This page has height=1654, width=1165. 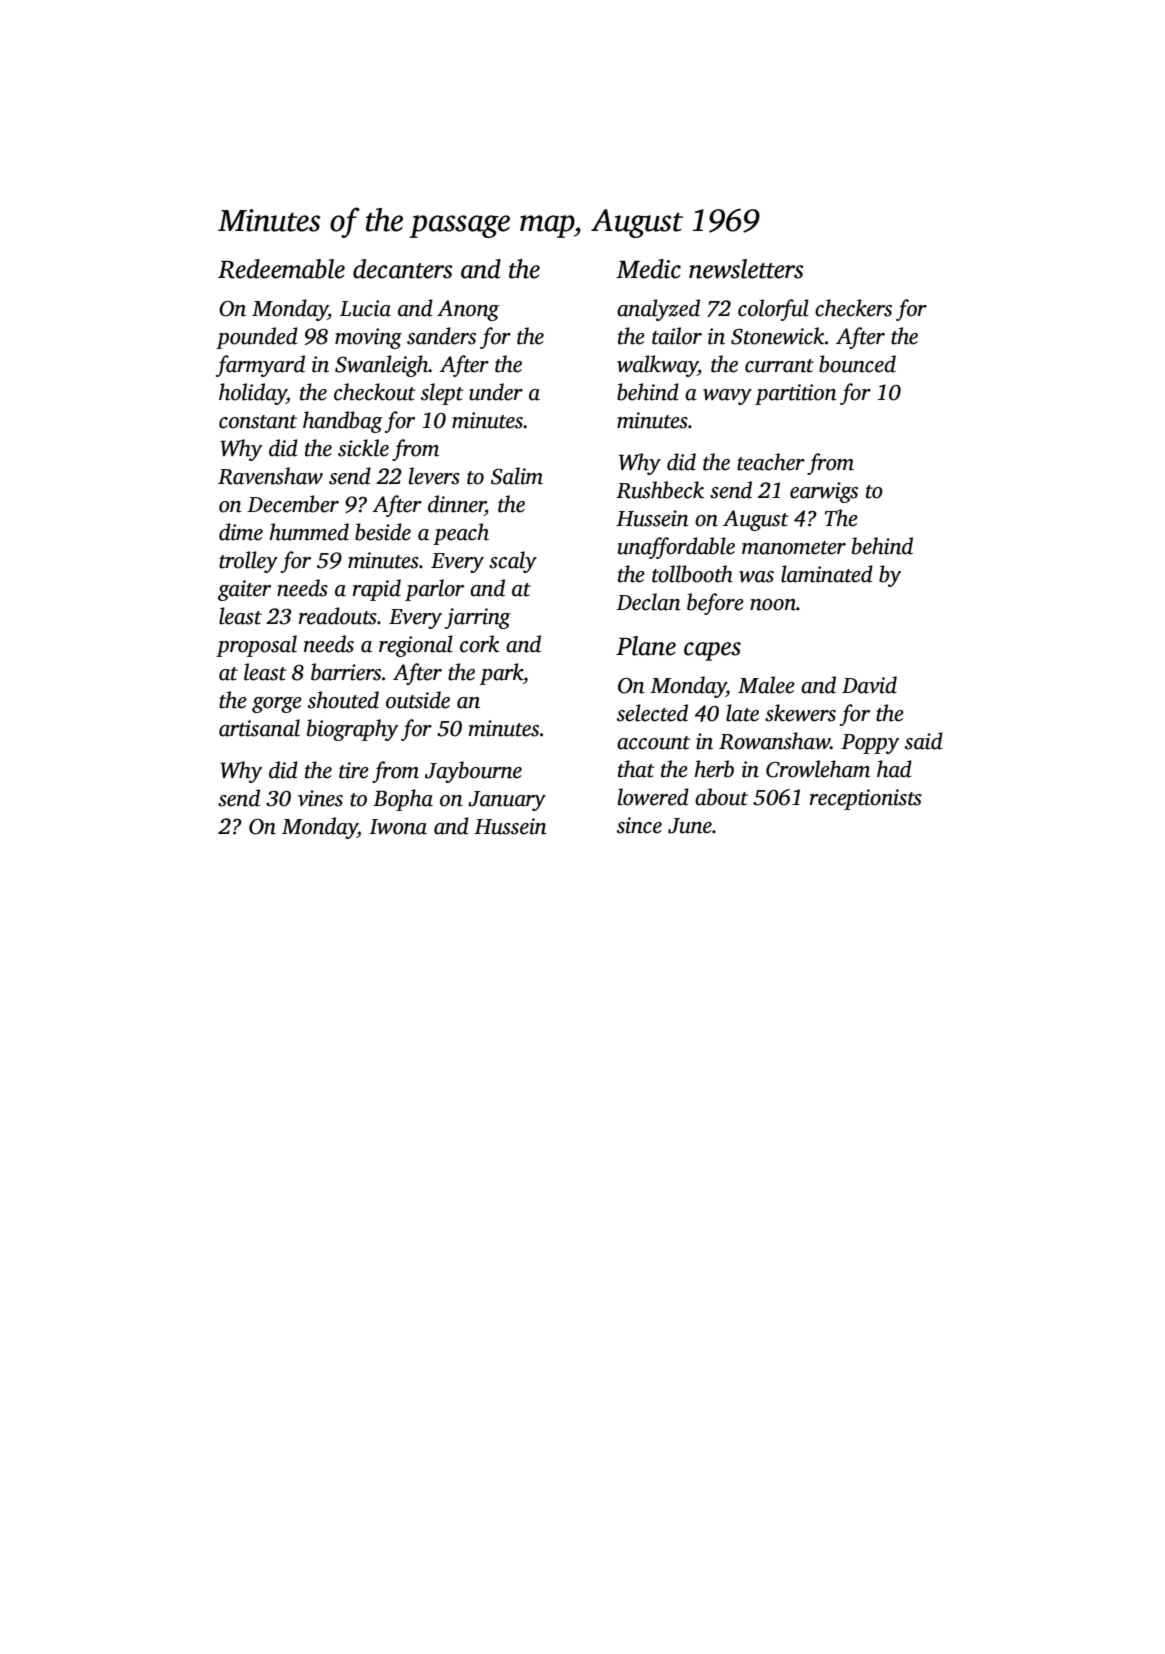 What do you see at coordinates (690, 826) in the page?
I see `June` at bounding box center [690, 826].
